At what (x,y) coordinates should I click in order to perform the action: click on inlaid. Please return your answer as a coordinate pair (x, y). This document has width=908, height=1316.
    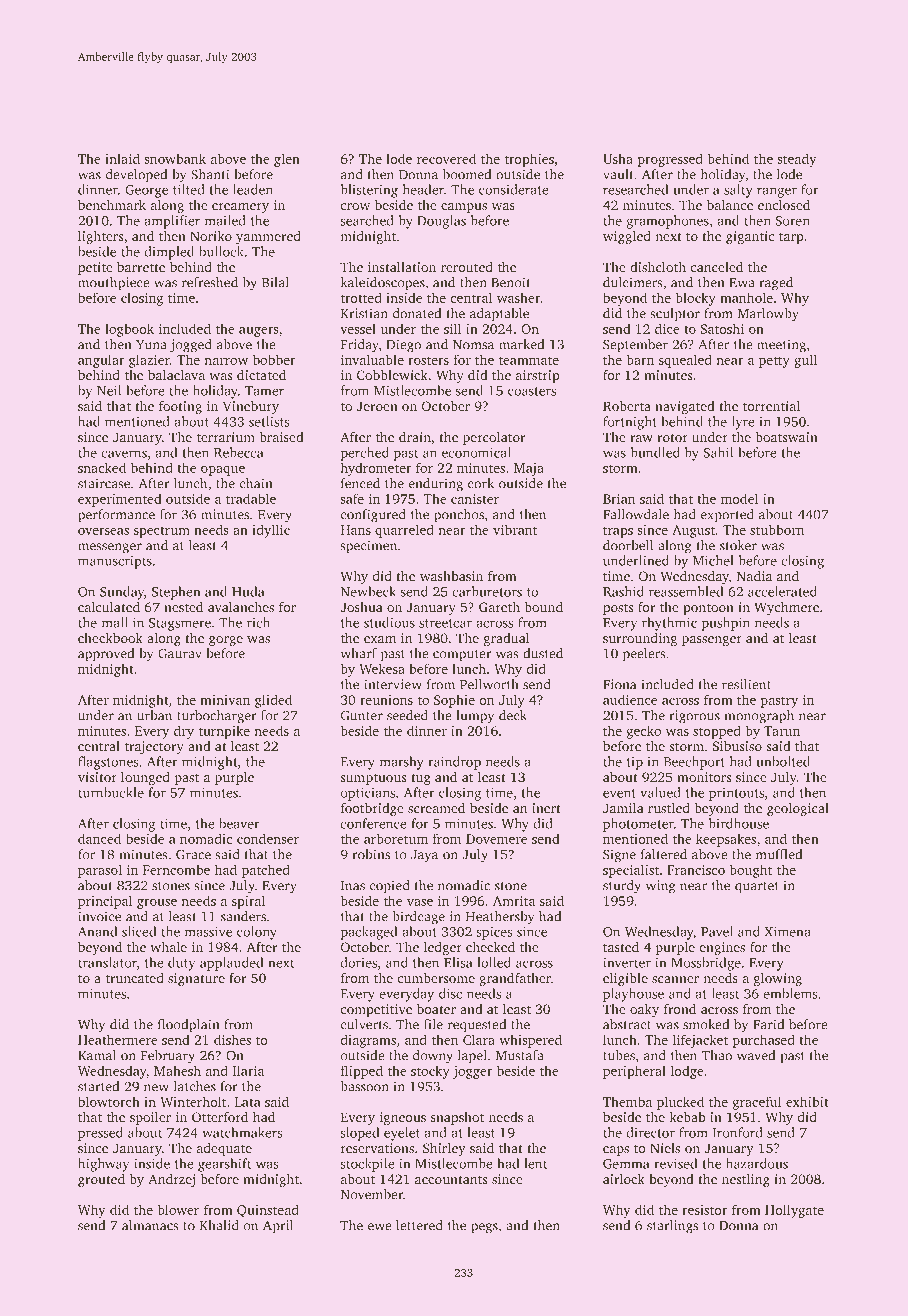
    Looking at the image, I should click on (122, 158).
